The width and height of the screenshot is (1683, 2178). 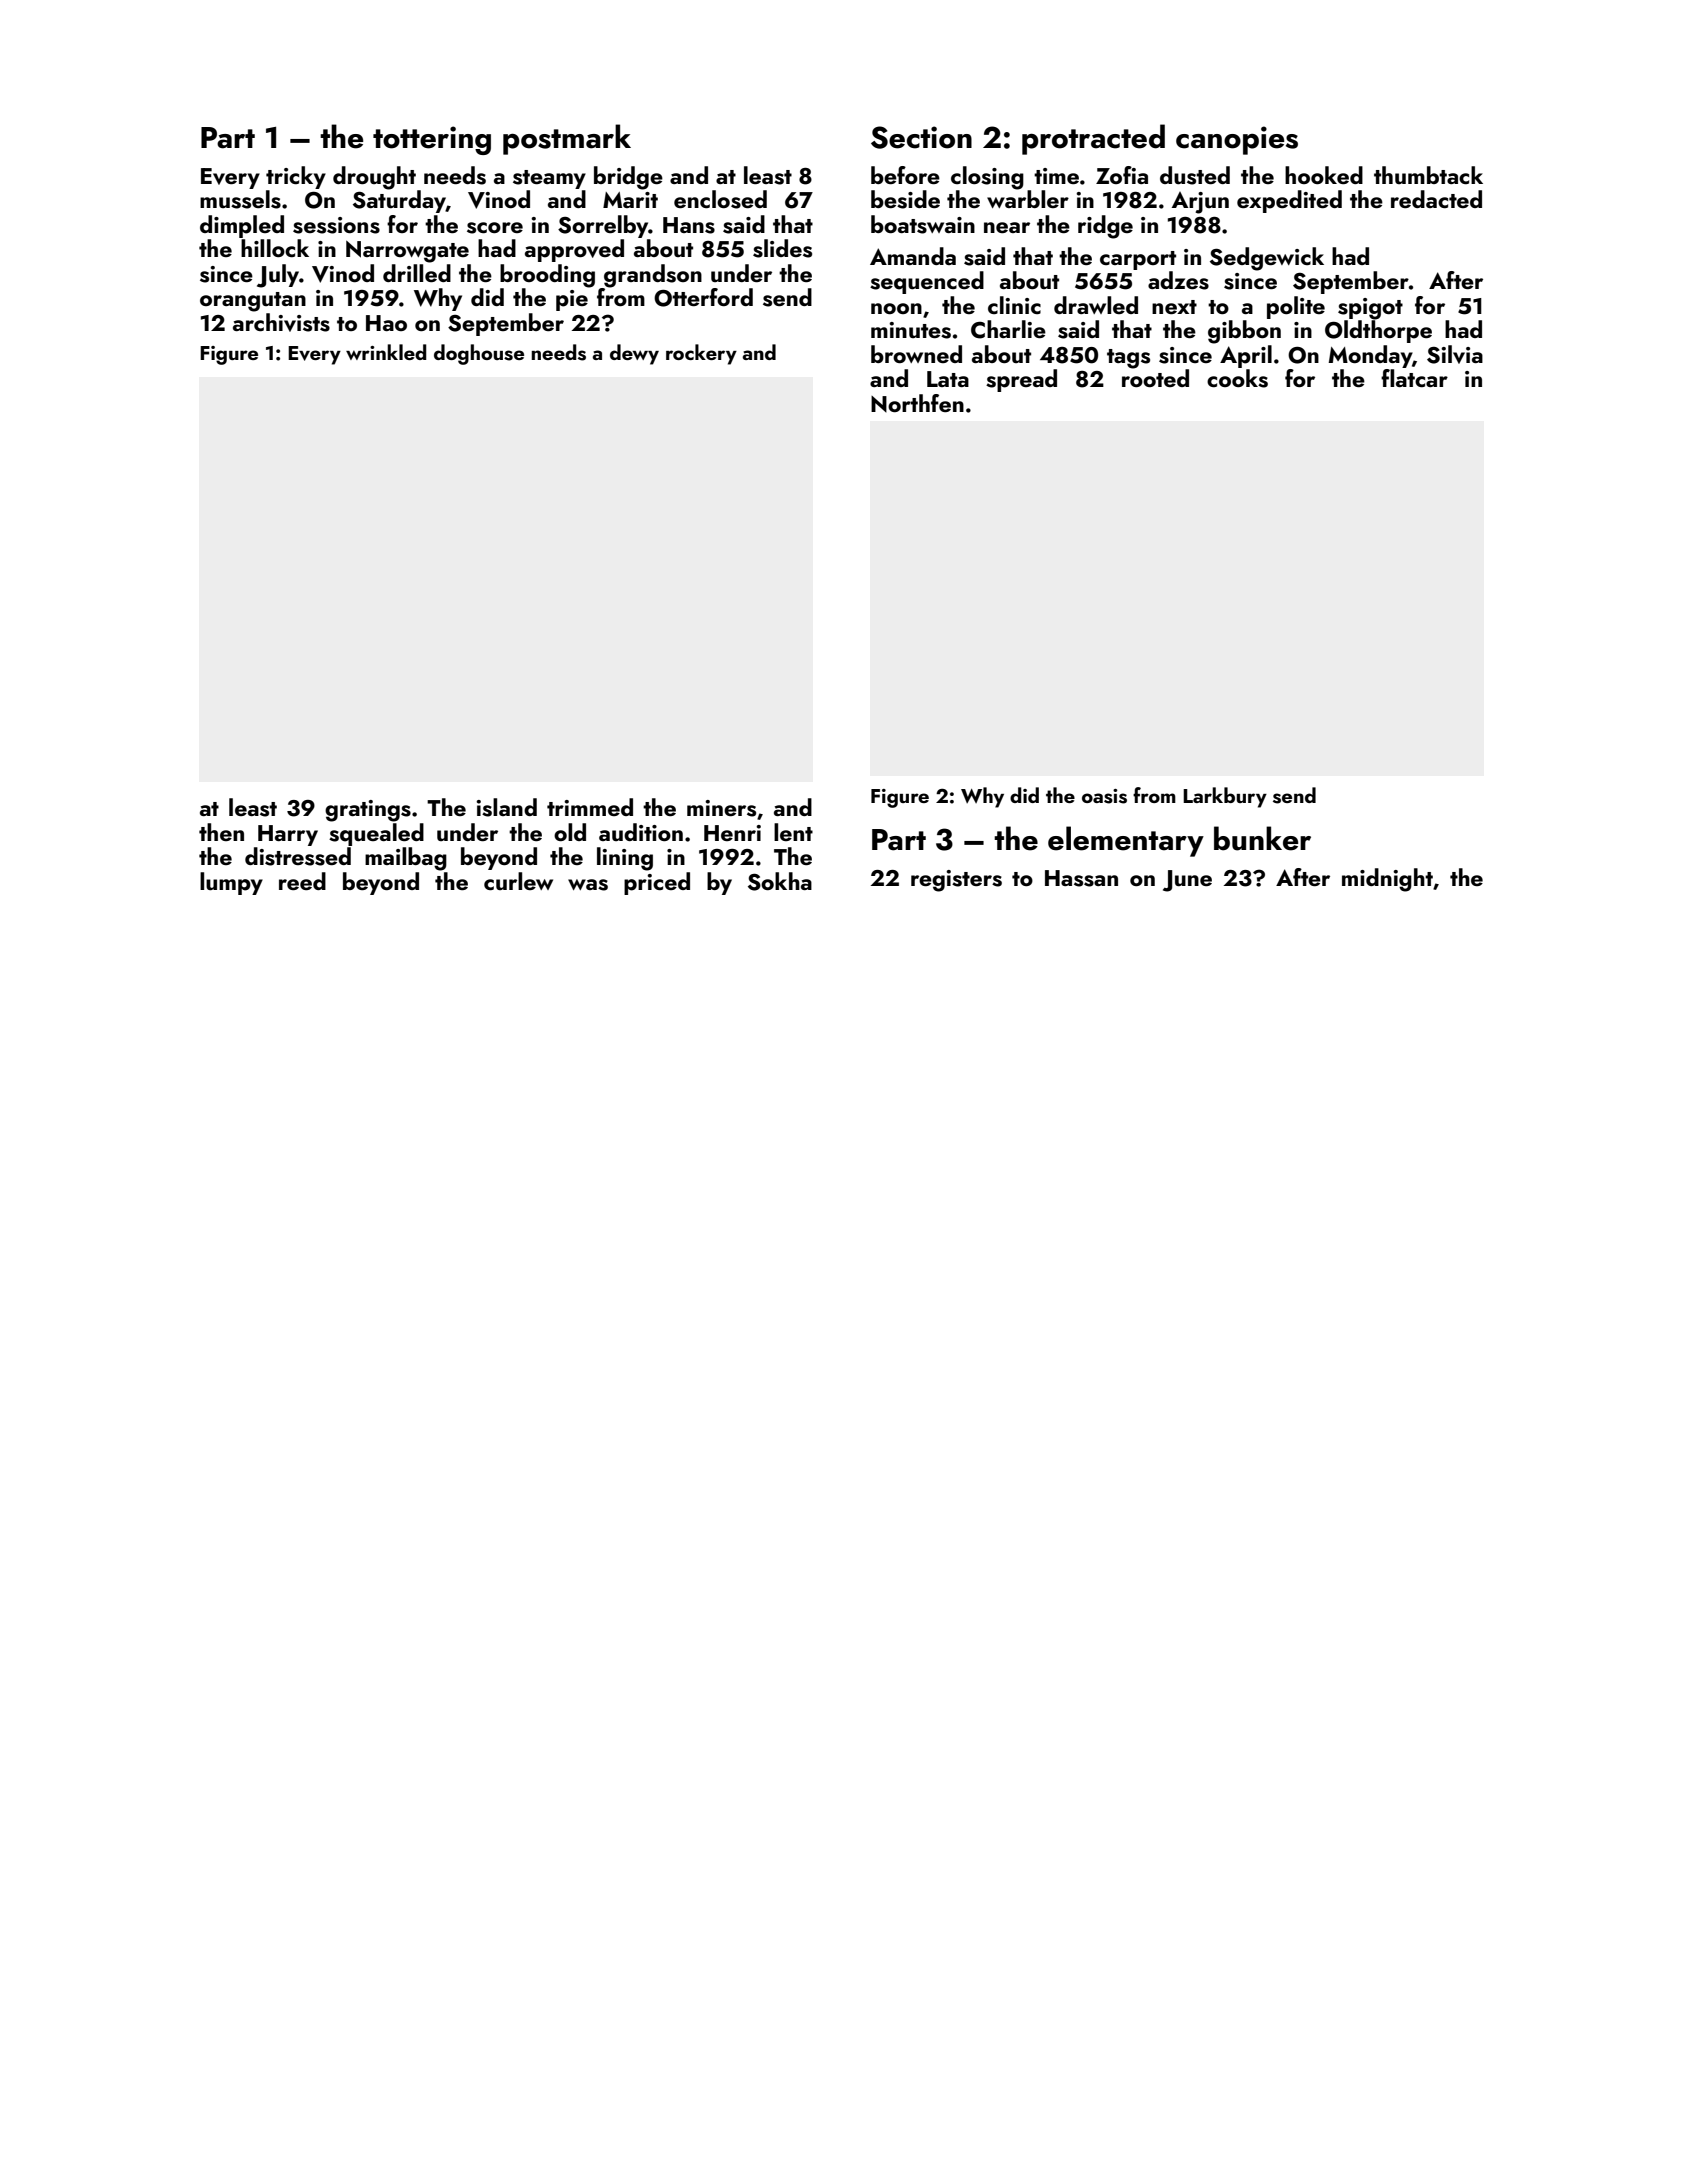 I want to click on gratings, so click(x=368, y=811).
